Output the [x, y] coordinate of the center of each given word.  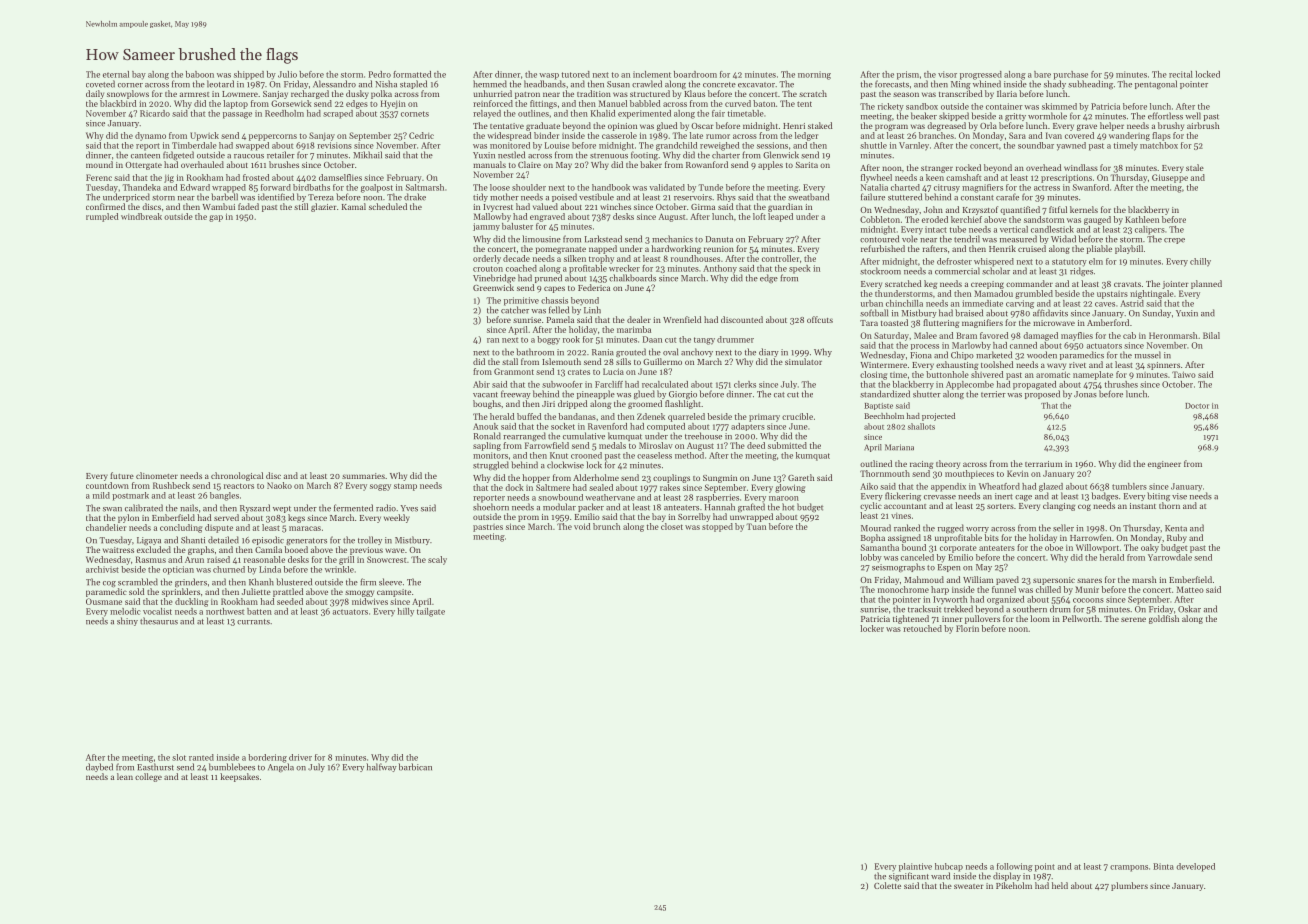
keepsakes [239, 777]
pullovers [982, 619]
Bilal [1211, 335]
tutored [576, 74]
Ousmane [104, 601]
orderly [487, 259]
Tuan [756, 526]
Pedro [380, 74]
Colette [887, 885]
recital [1181, 74]
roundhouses [695, 258]
